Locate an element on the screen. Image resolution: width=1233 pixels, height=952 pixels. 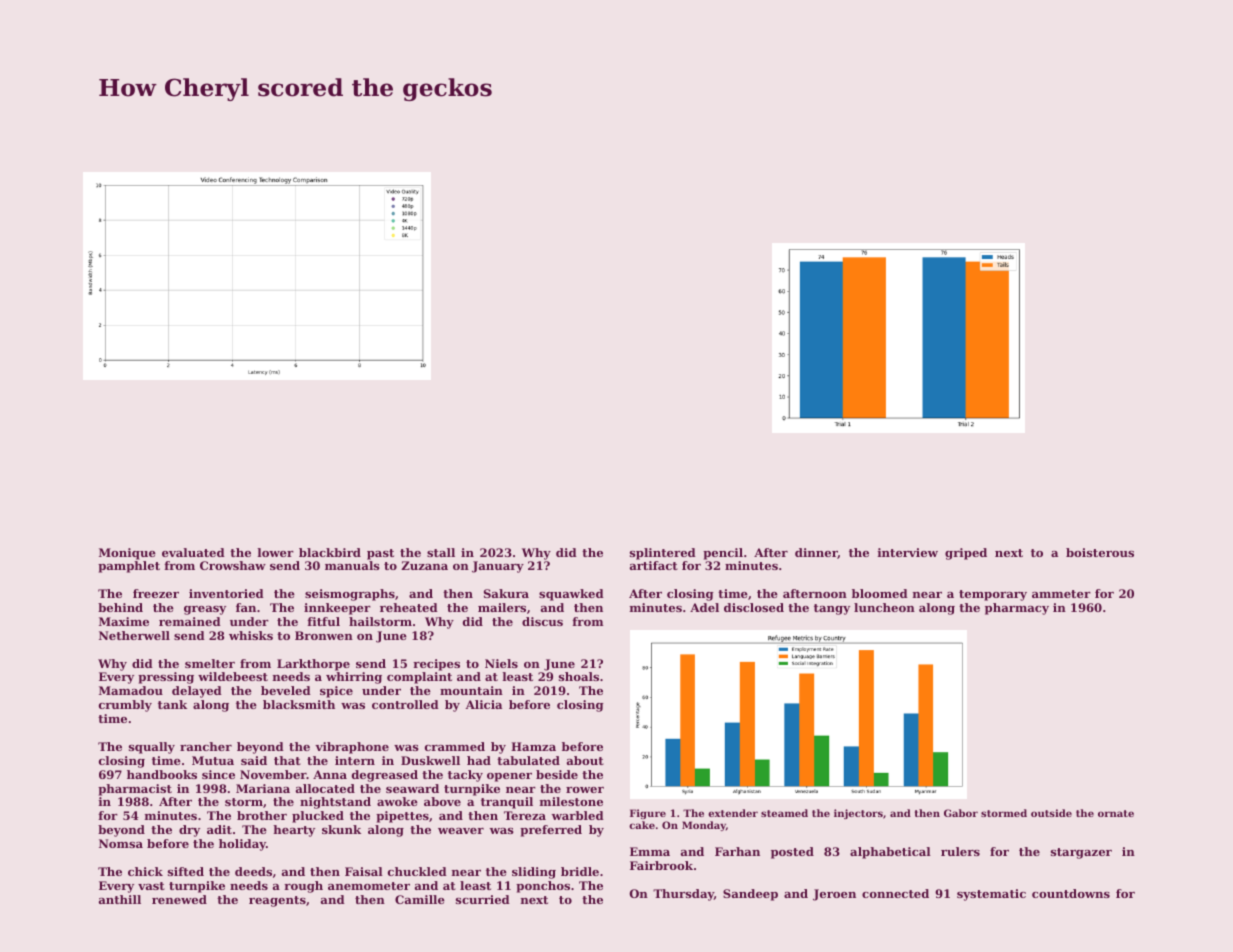
skunk is located at coordinates (341, 829).
